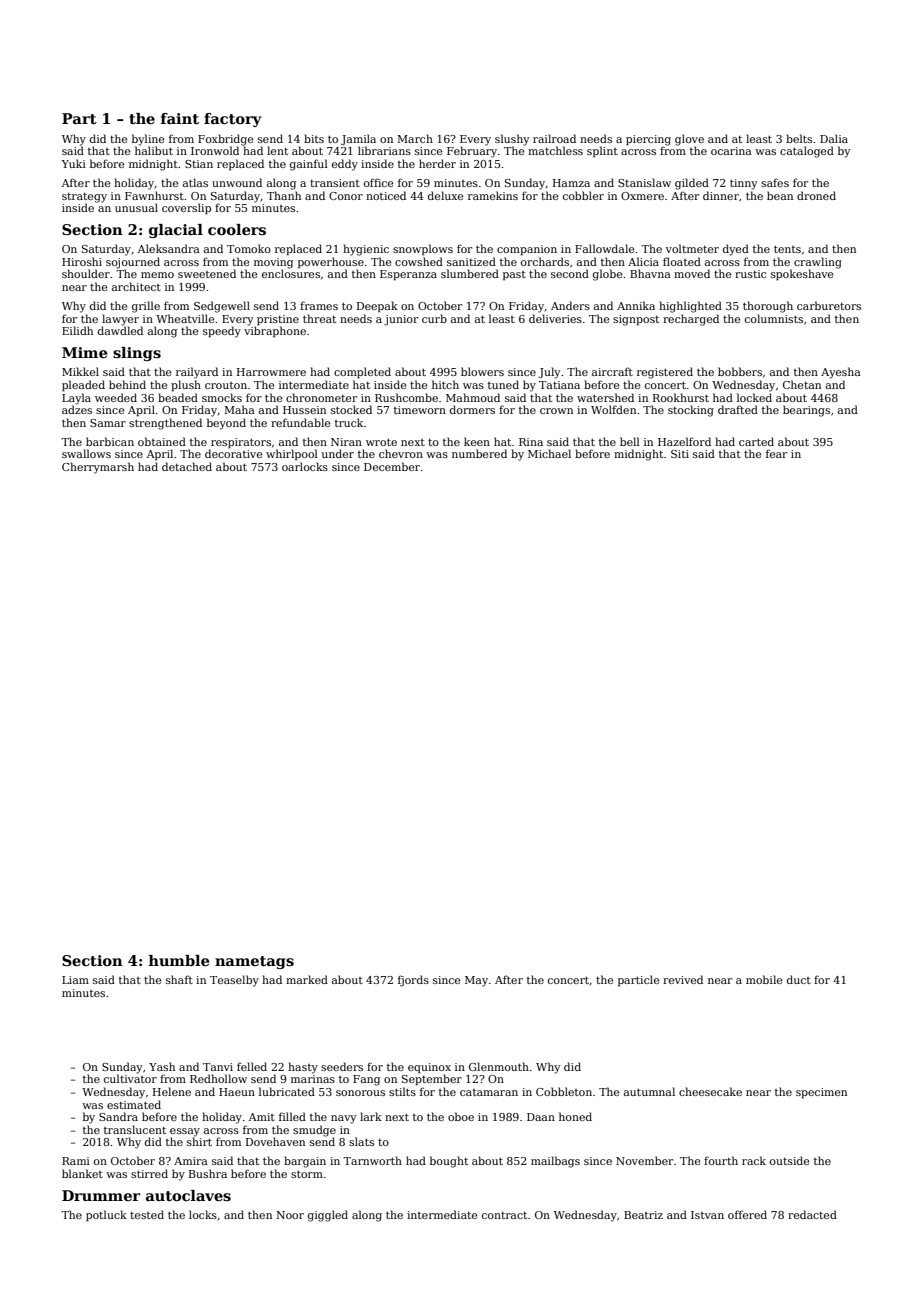 The image size is (924, 1308). I want to click on bits, so click(314, 138).
